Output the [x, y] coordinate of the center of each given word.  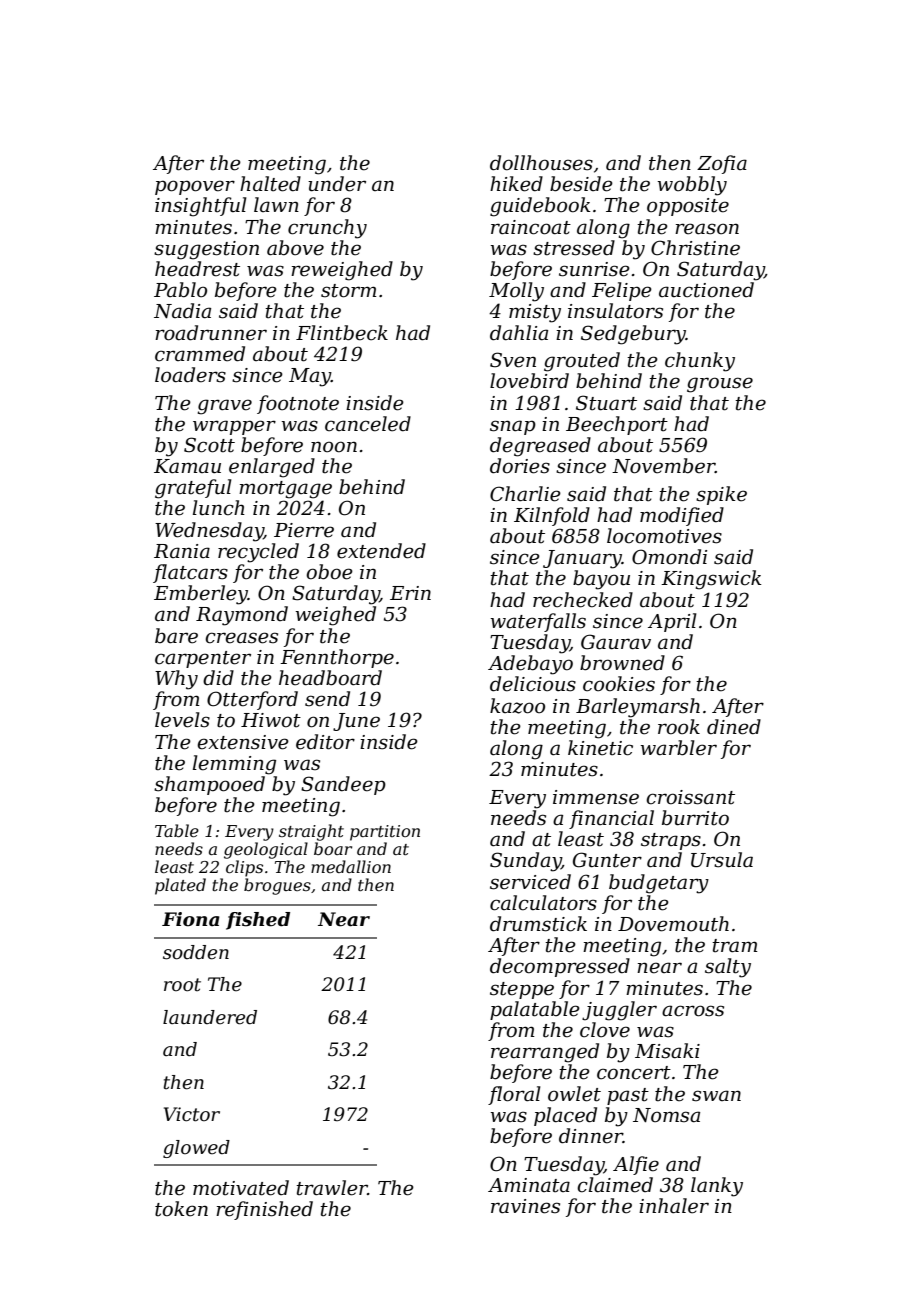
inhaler [674, 1206]
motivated [241, 1188]
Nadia [182, 311]
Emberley [201, 595]
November [663, 466]
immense [596, 797]
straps [671, 841]
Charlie [525, 494]
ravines [525, 1206]
